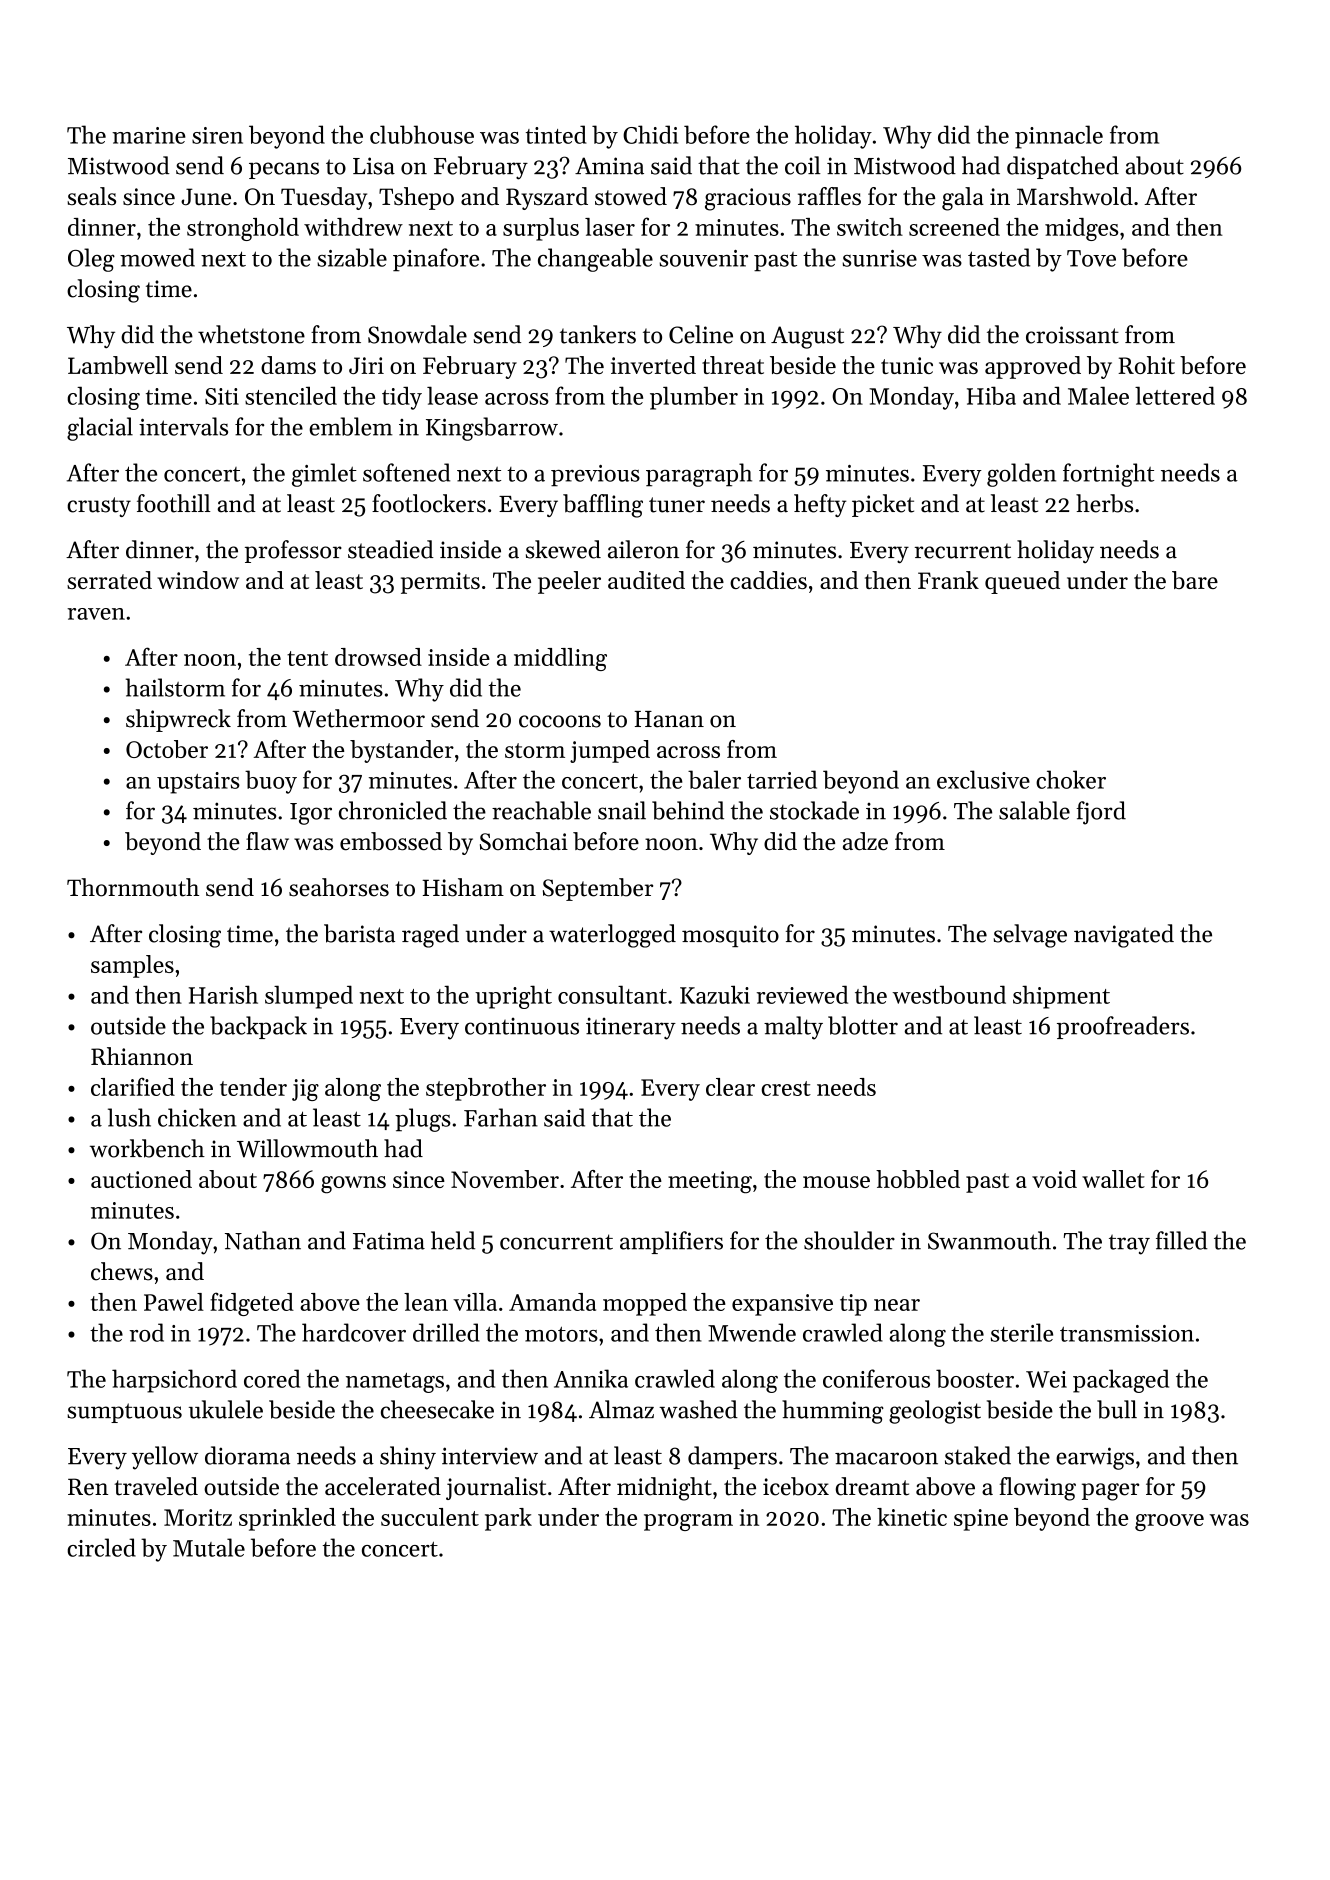 The width and height of the screenshot is (1330, 1880). I want to click on tidy, so click(402, 398).
